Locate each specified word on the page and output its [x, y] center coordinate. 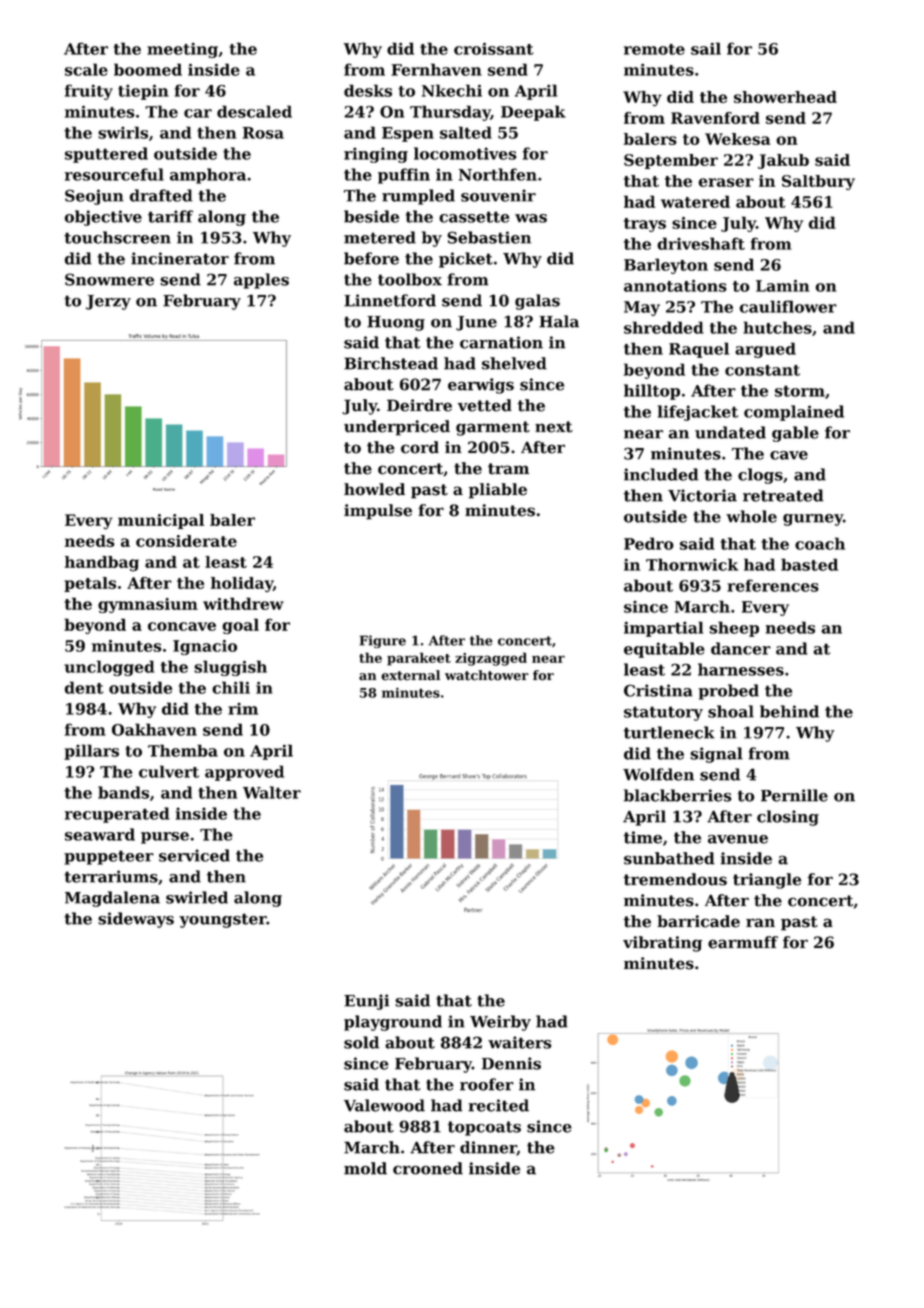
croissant [493, 49]
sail [706, 48]
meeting [182, 50]
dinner [488, 1148]
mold [365, 1168]
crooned [428, 1168]
